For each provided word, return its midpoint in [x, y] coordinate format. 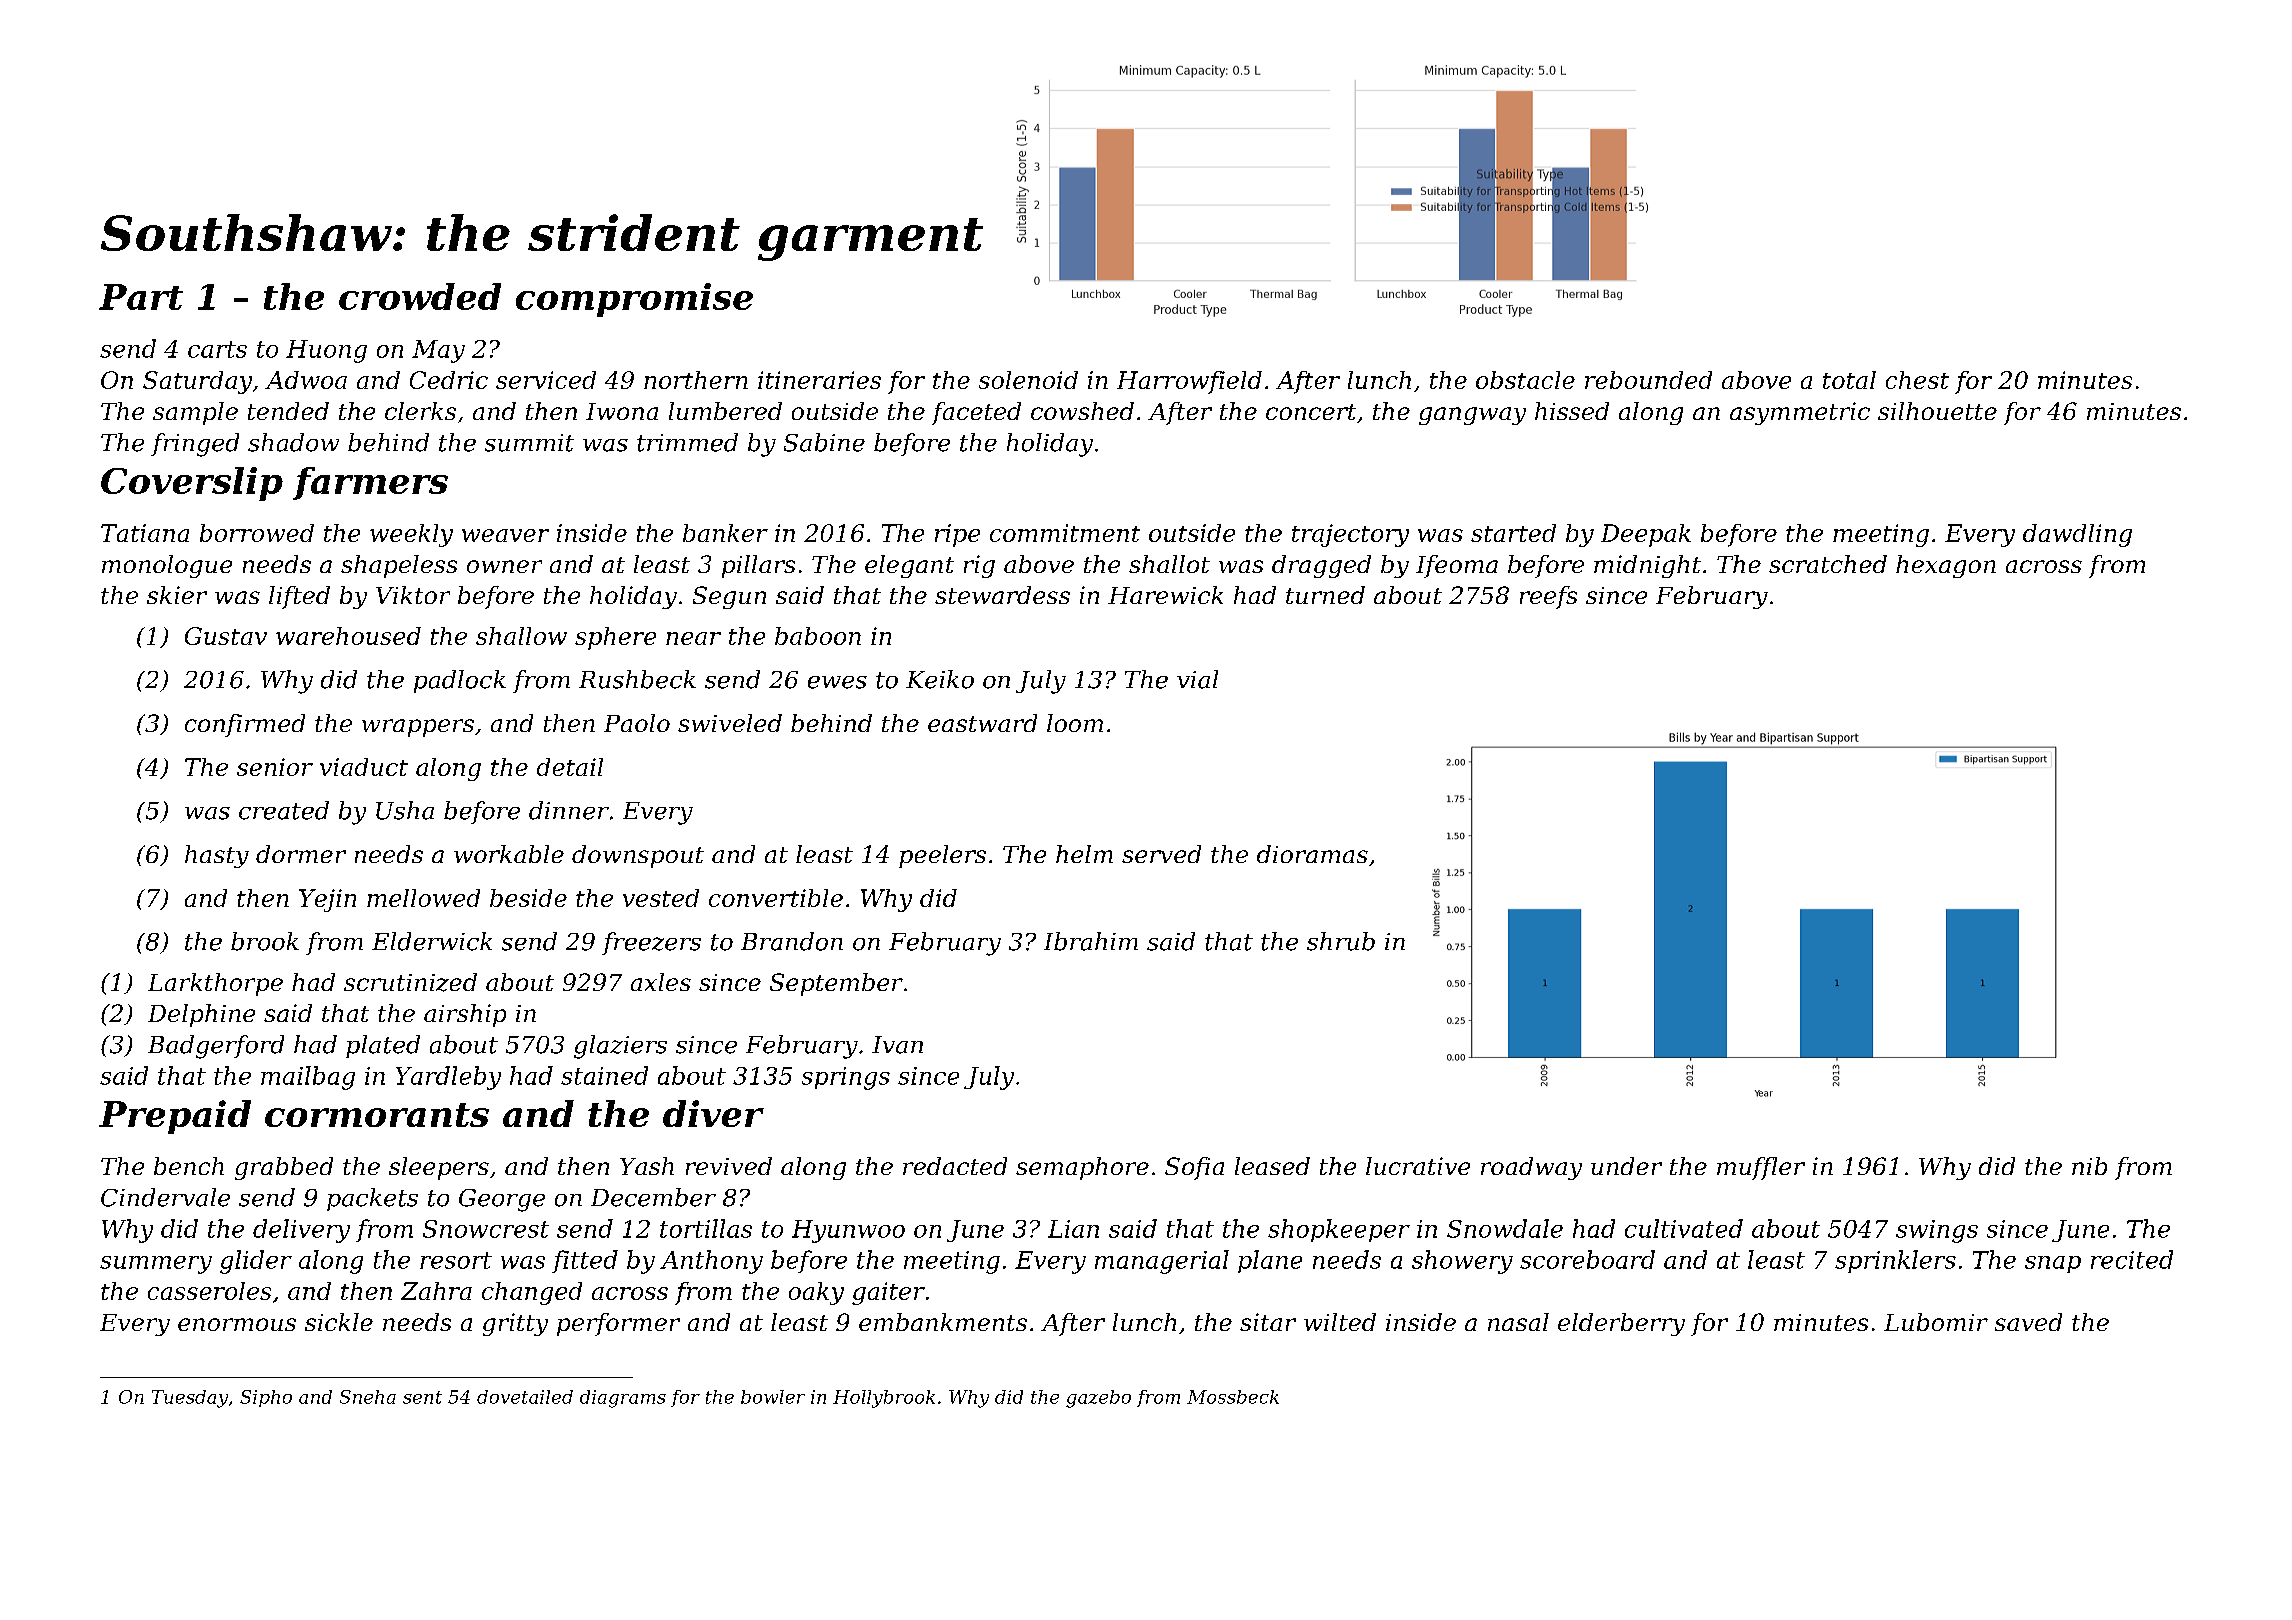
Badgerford [216, 1047]
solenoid [1028, 380]
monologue [167, 566]
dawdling [2077, 535]
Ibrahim [1091, 941]
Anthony [711, 1262]
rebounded [1648, 380]
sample [195, 413]
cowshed [1082, 411]
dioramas [1312, 854]
